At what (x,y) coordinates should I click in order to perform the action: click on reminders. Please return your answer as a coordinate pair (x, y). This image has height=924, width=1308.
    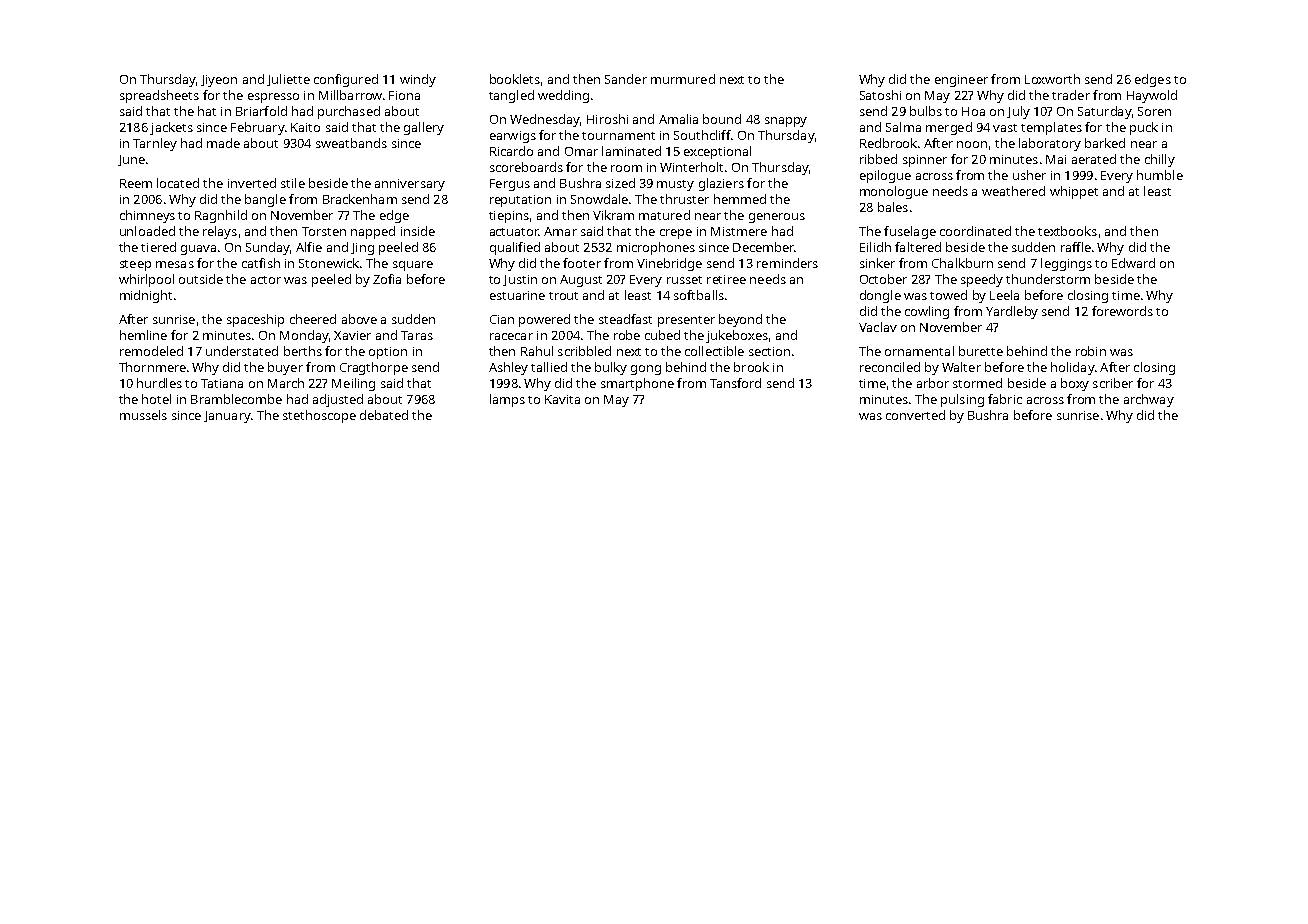
    Looking at the image, I should click on (787, 263).
